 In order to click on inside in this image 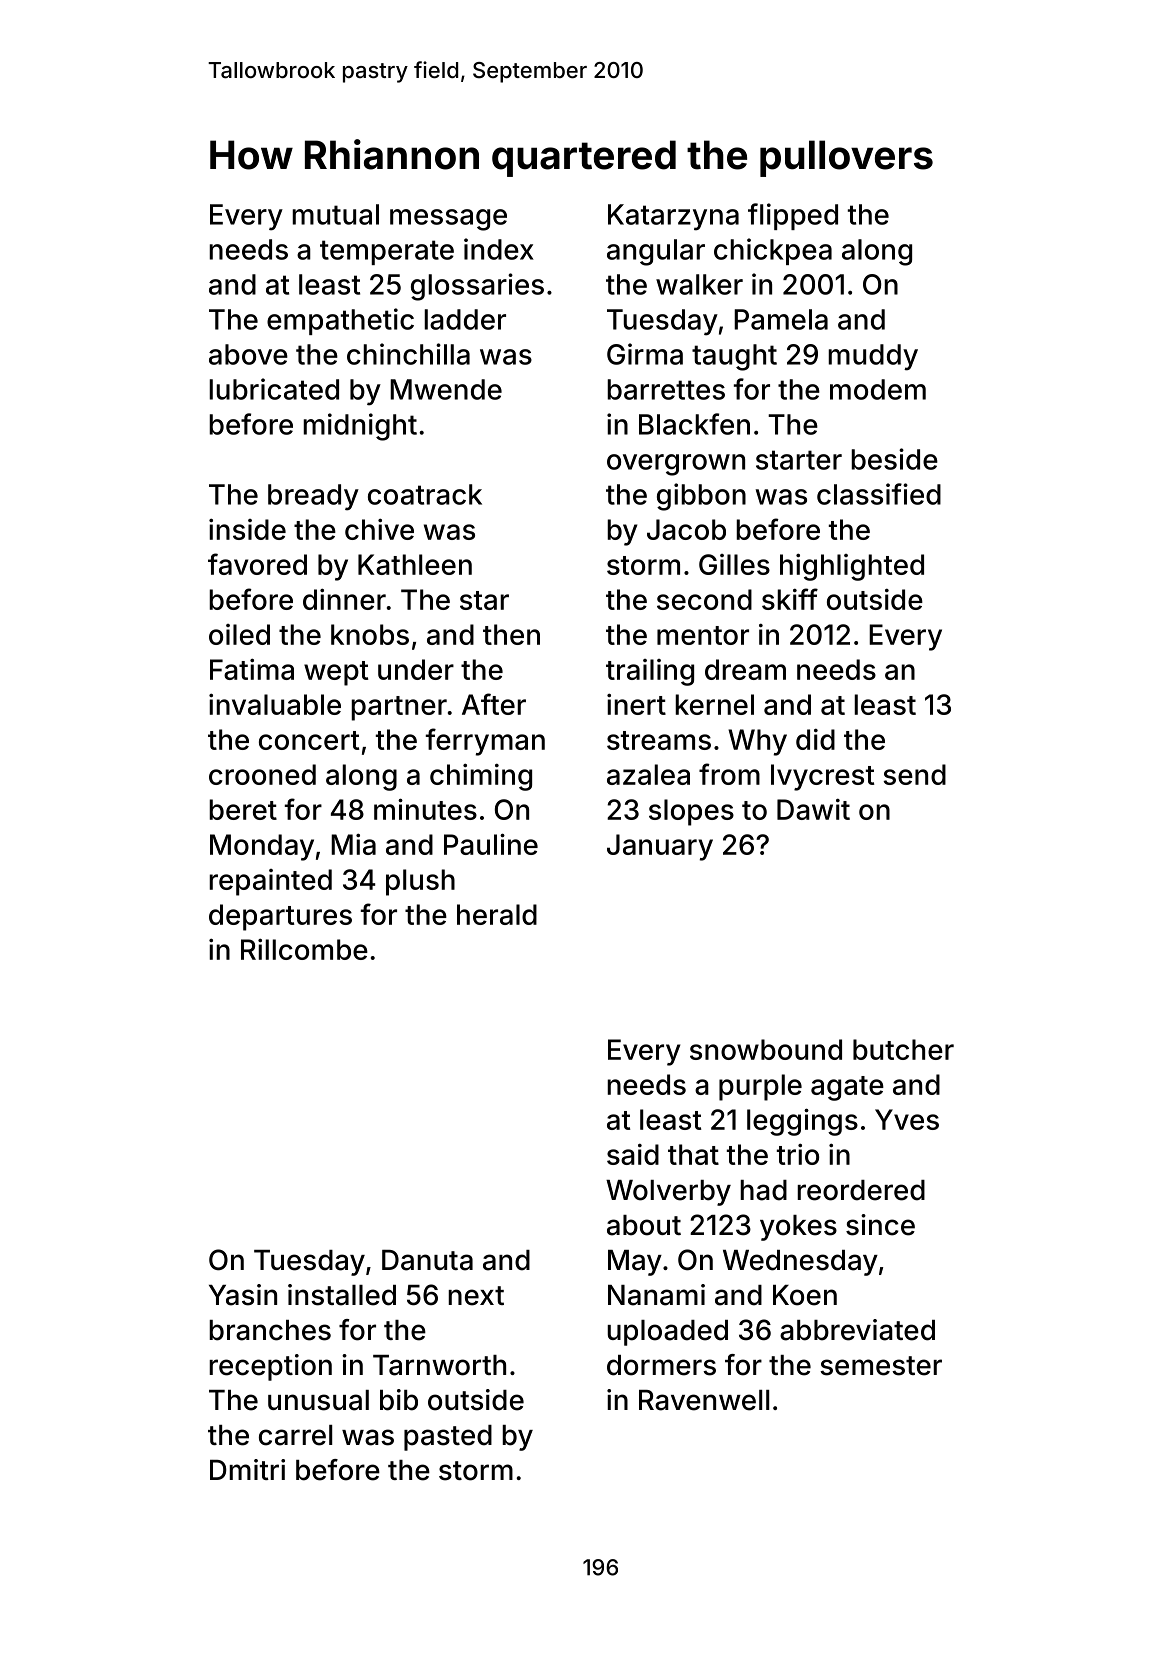, I will do `click(247, 529)`.
